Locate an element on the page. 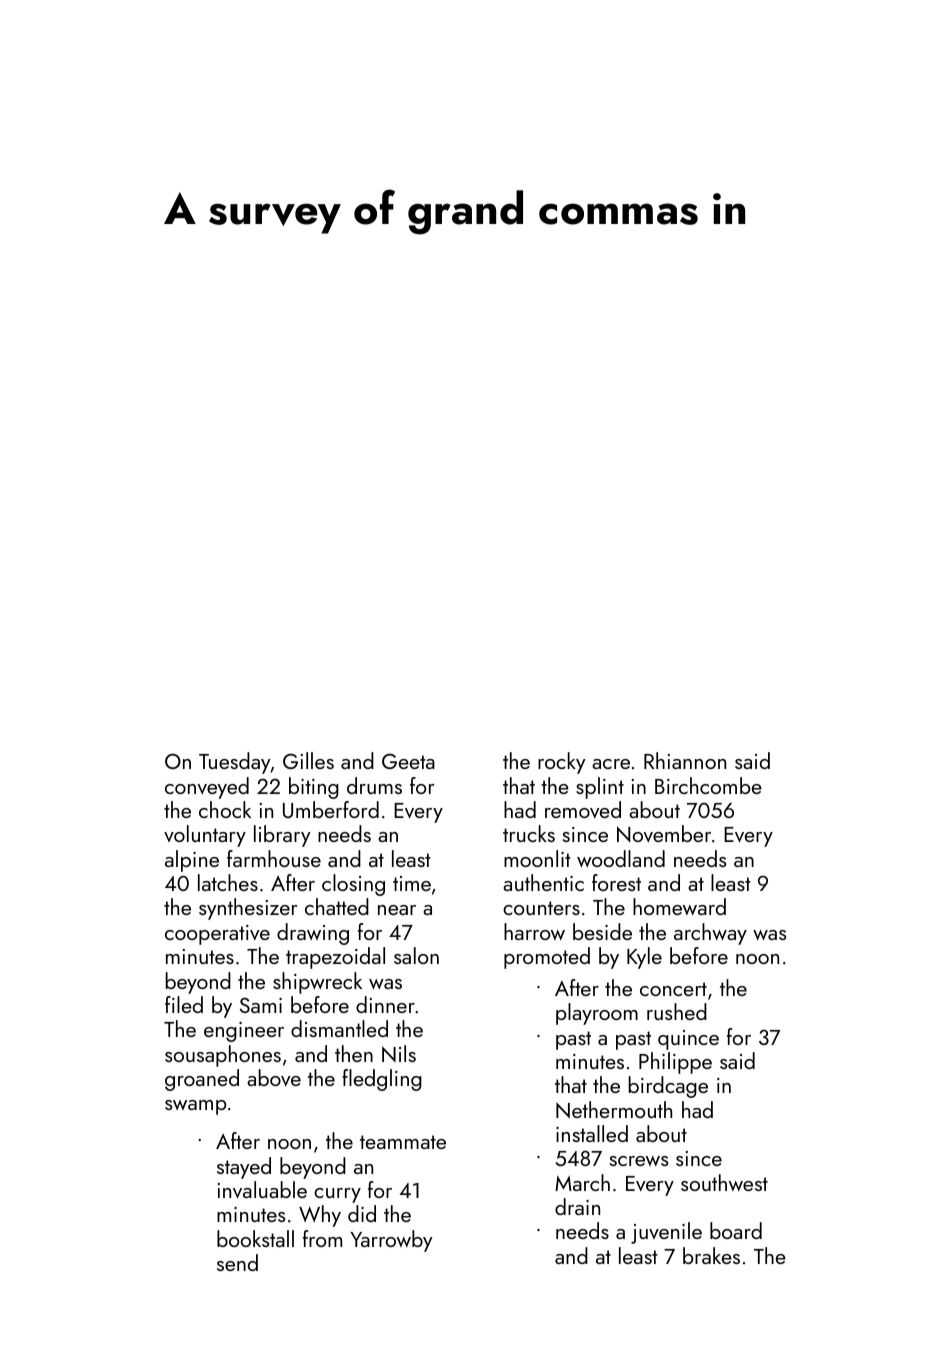 The image size is (952, 1351). installed is located at coordinates (592, 1133).
